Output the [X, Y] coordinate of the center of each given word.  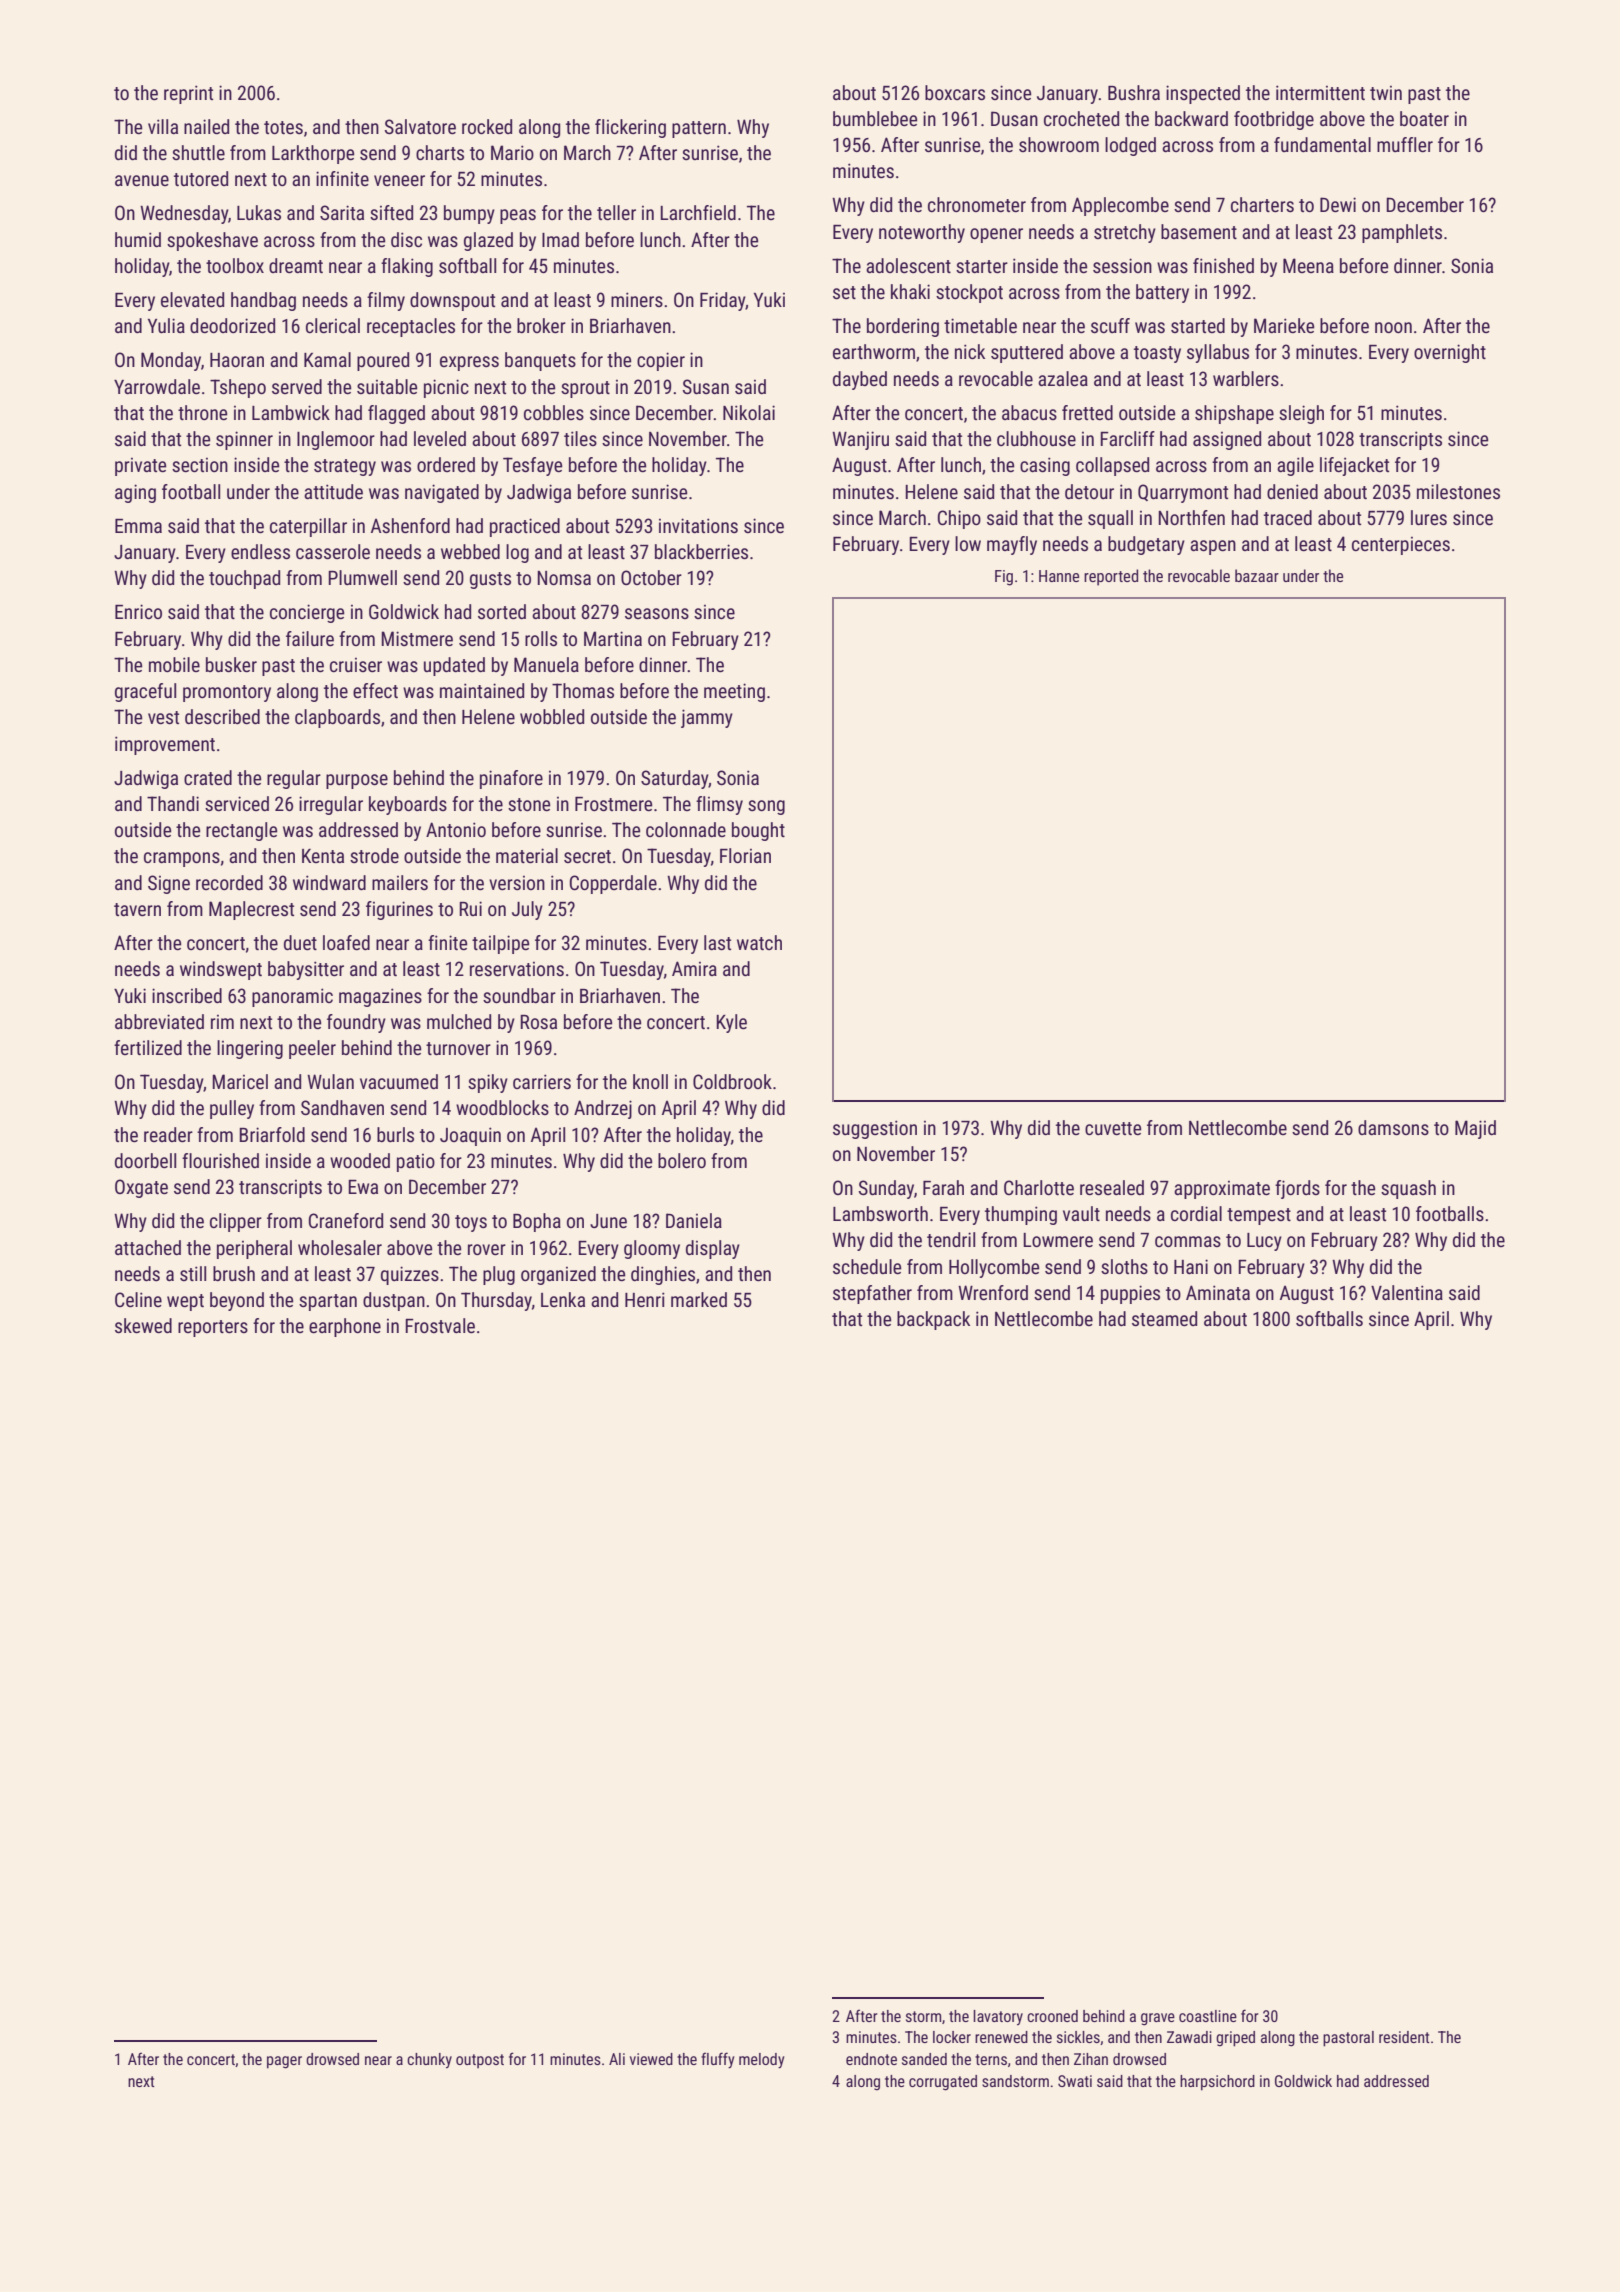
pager [284, 2062]
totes [283, 127]
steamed [1164, 1318]
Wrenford [993, 1292]
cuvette [1113, 1128]
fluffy [717, 2060]
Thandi [173, 803]
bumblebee [875, 118]
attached [148, 1247]
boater [1424, 118]
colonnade [686, 829]
